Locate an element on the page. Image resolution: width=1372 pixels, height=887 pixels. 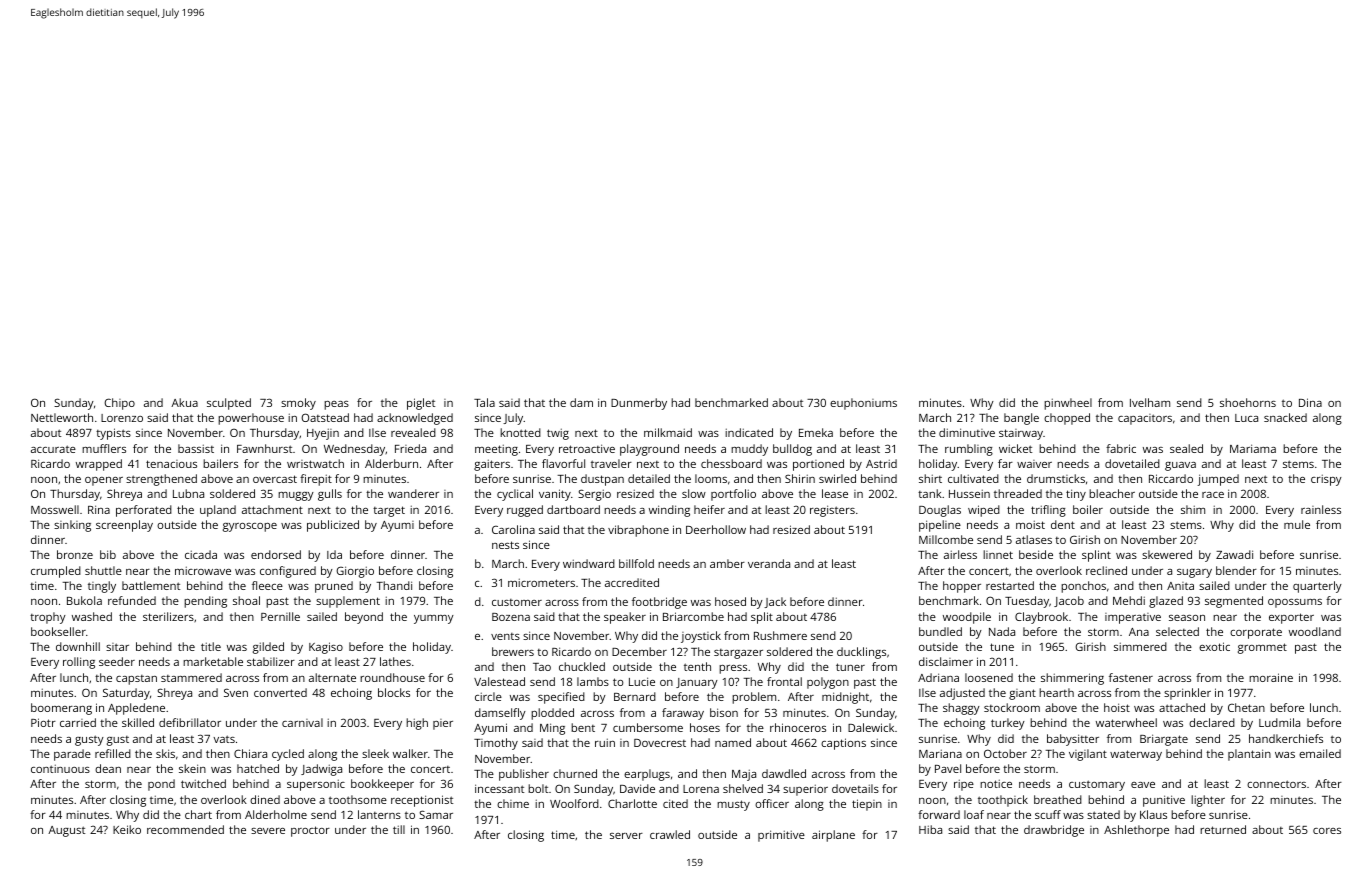
disclaimer is located at coordinates (946, 661).
